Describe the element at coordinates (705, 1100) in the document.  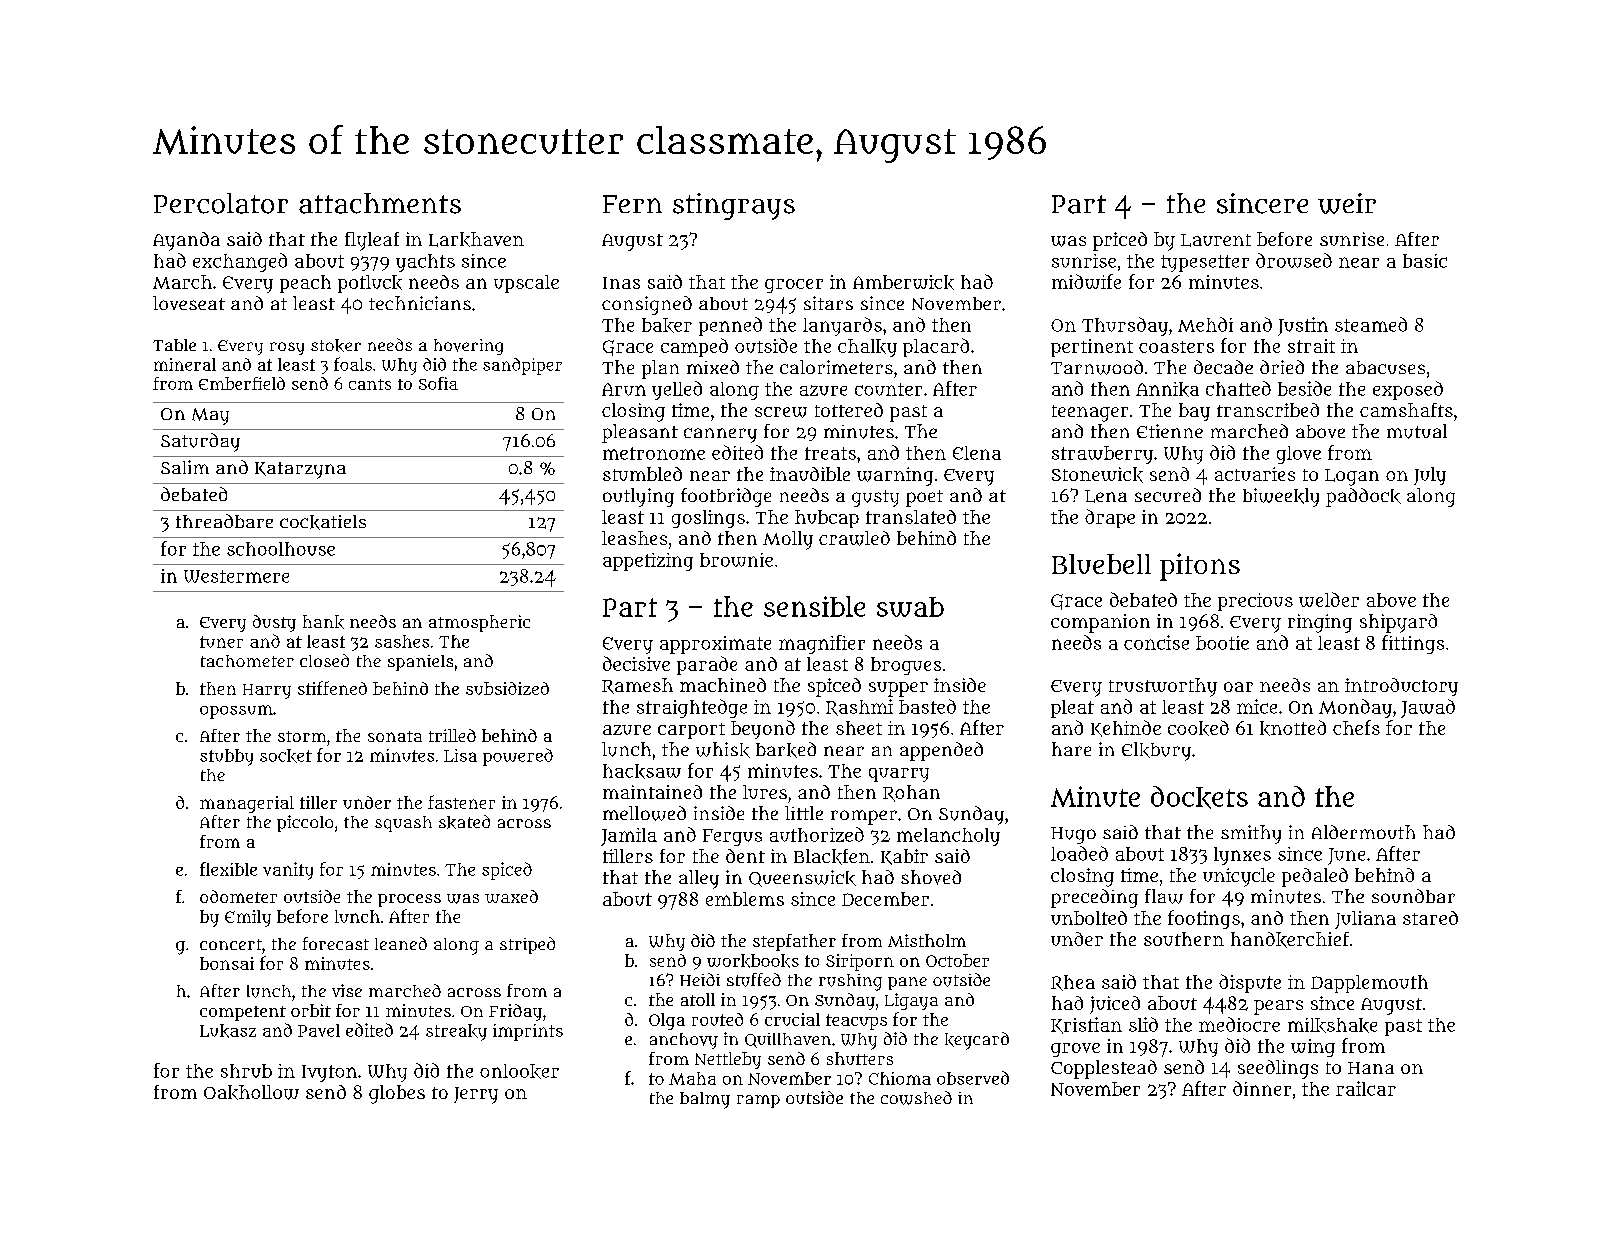
I see `balmy` at that location.
